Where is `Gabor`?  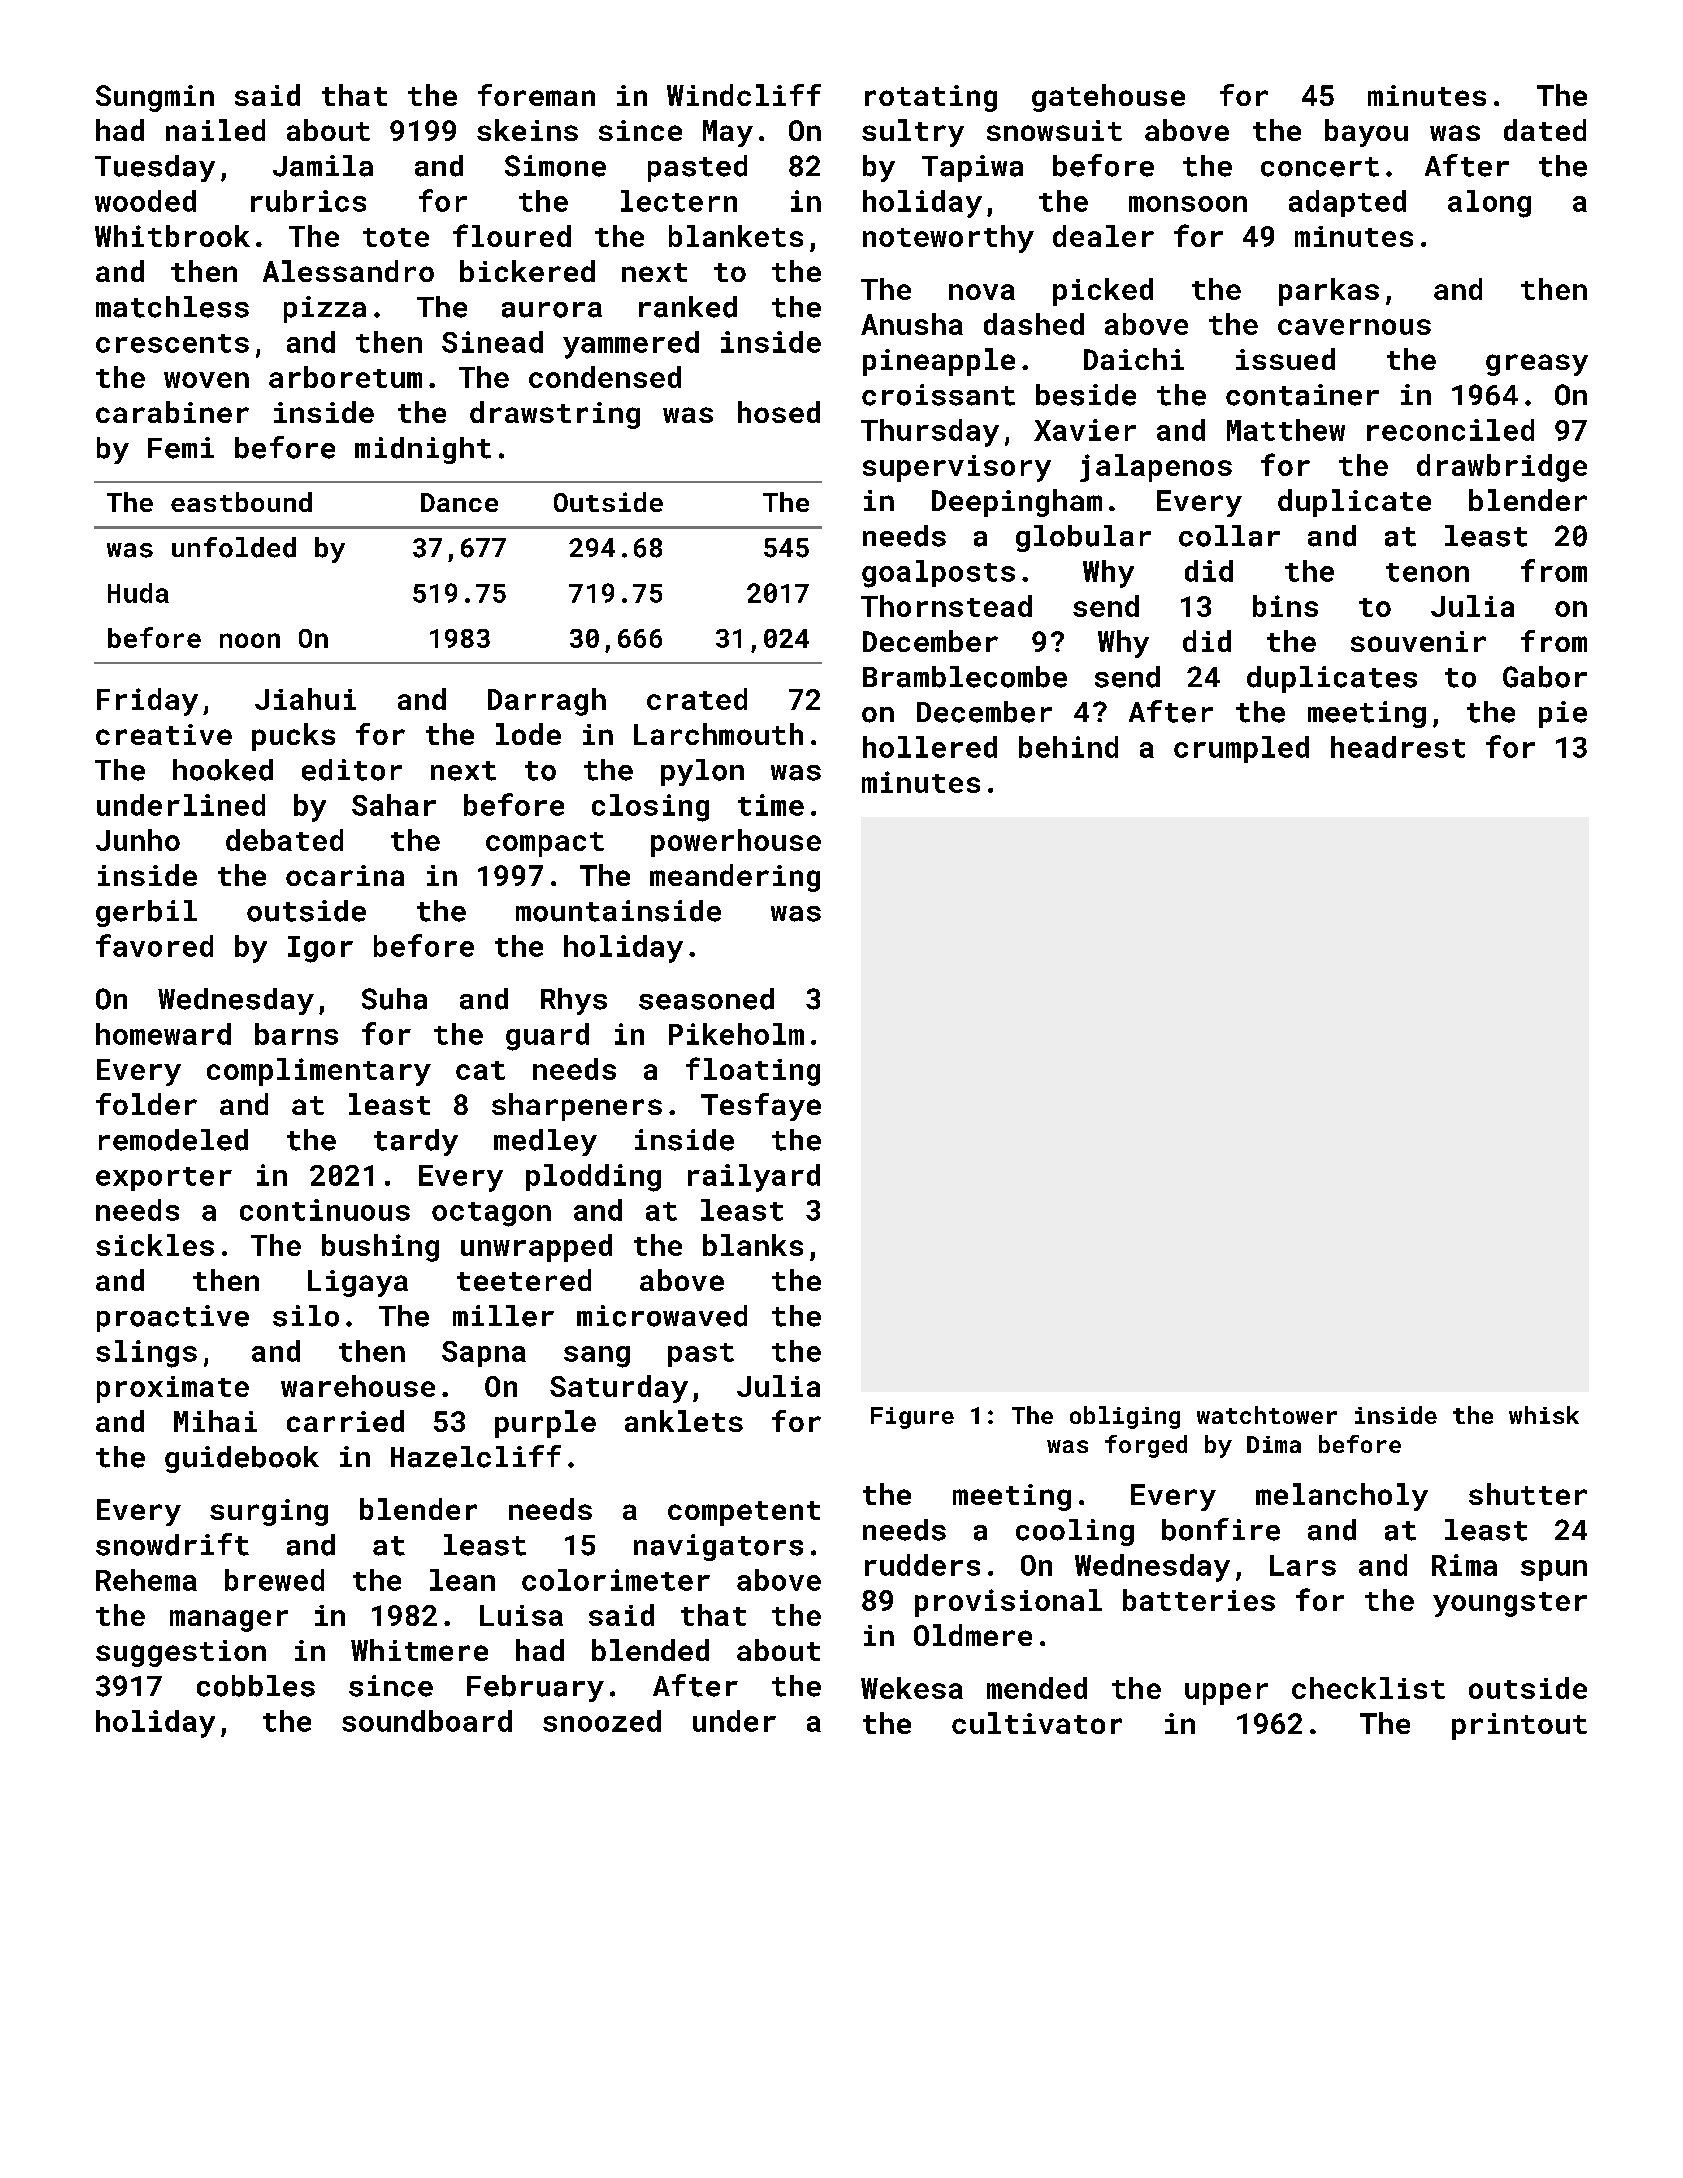
Gabor is located at coordinates (1545, 677).
